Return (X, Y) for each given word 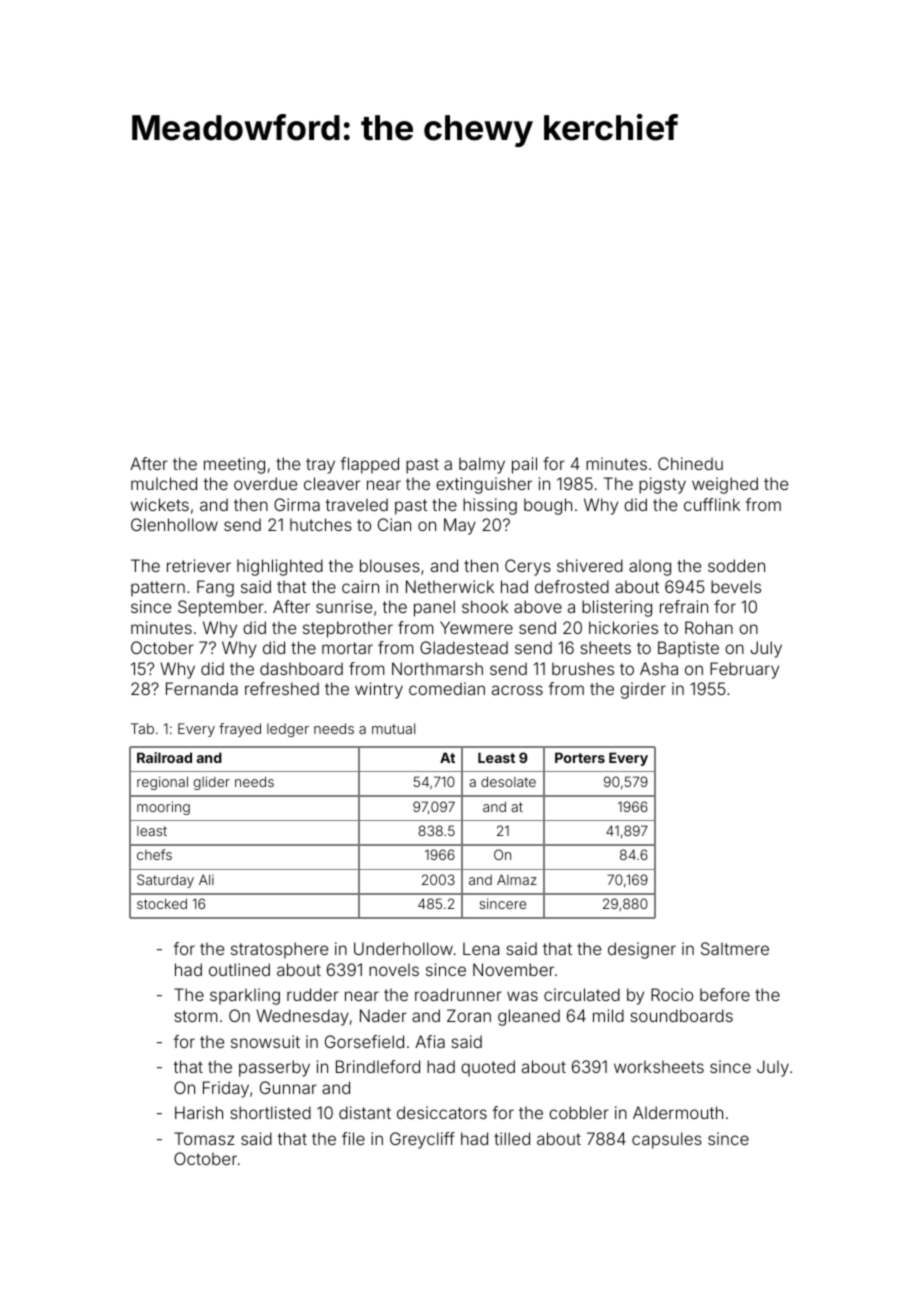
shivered (590, 565)
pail (524, 465)
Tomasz (204, 1138)
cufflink (712, 504)
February (744, 670)
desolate (508, 781)
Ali (206, 879)
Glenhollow (174, 524)
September (221, 608)
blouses (390, 565)
